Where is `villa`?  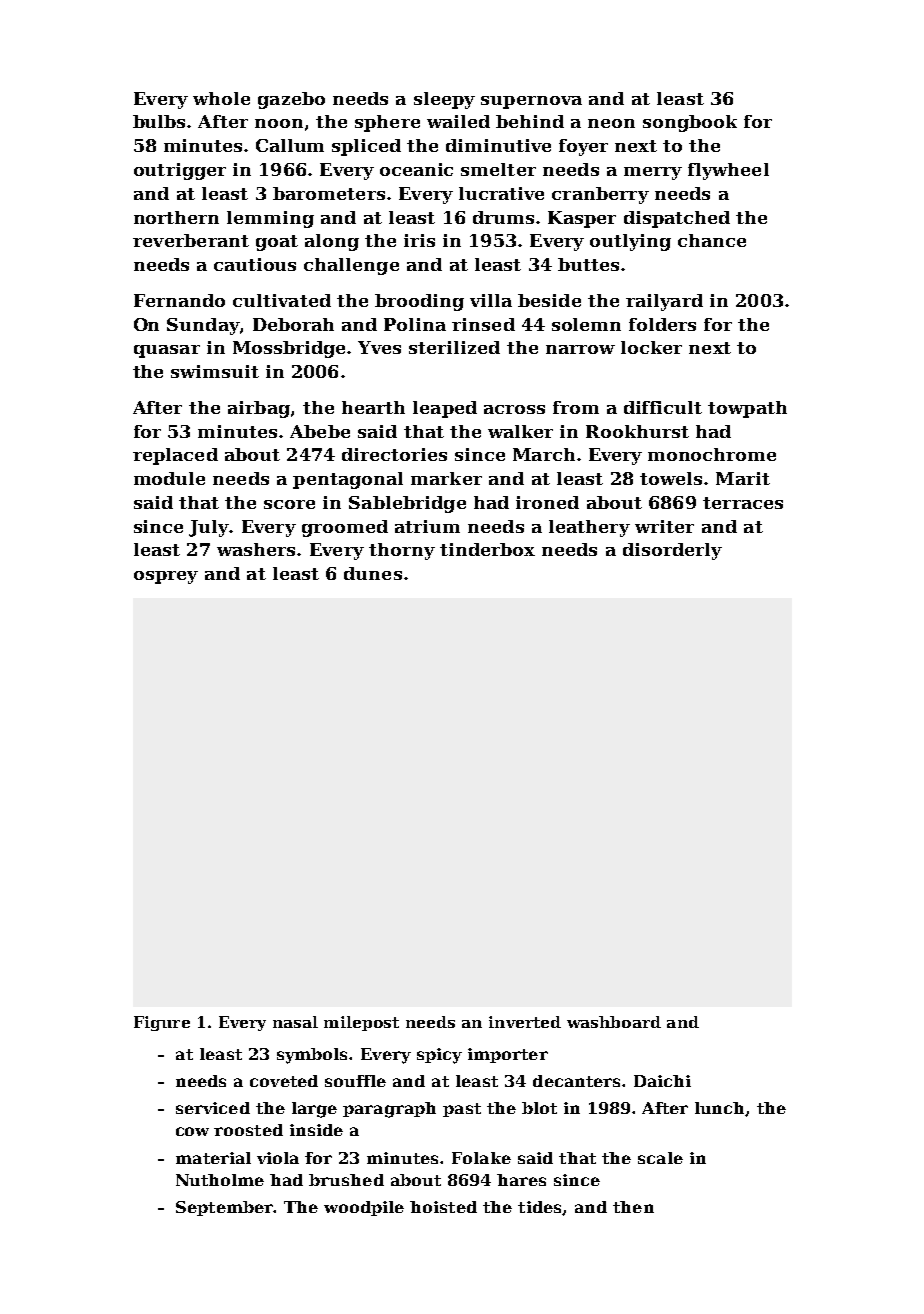 villa is located at coordinates (491, 300).
